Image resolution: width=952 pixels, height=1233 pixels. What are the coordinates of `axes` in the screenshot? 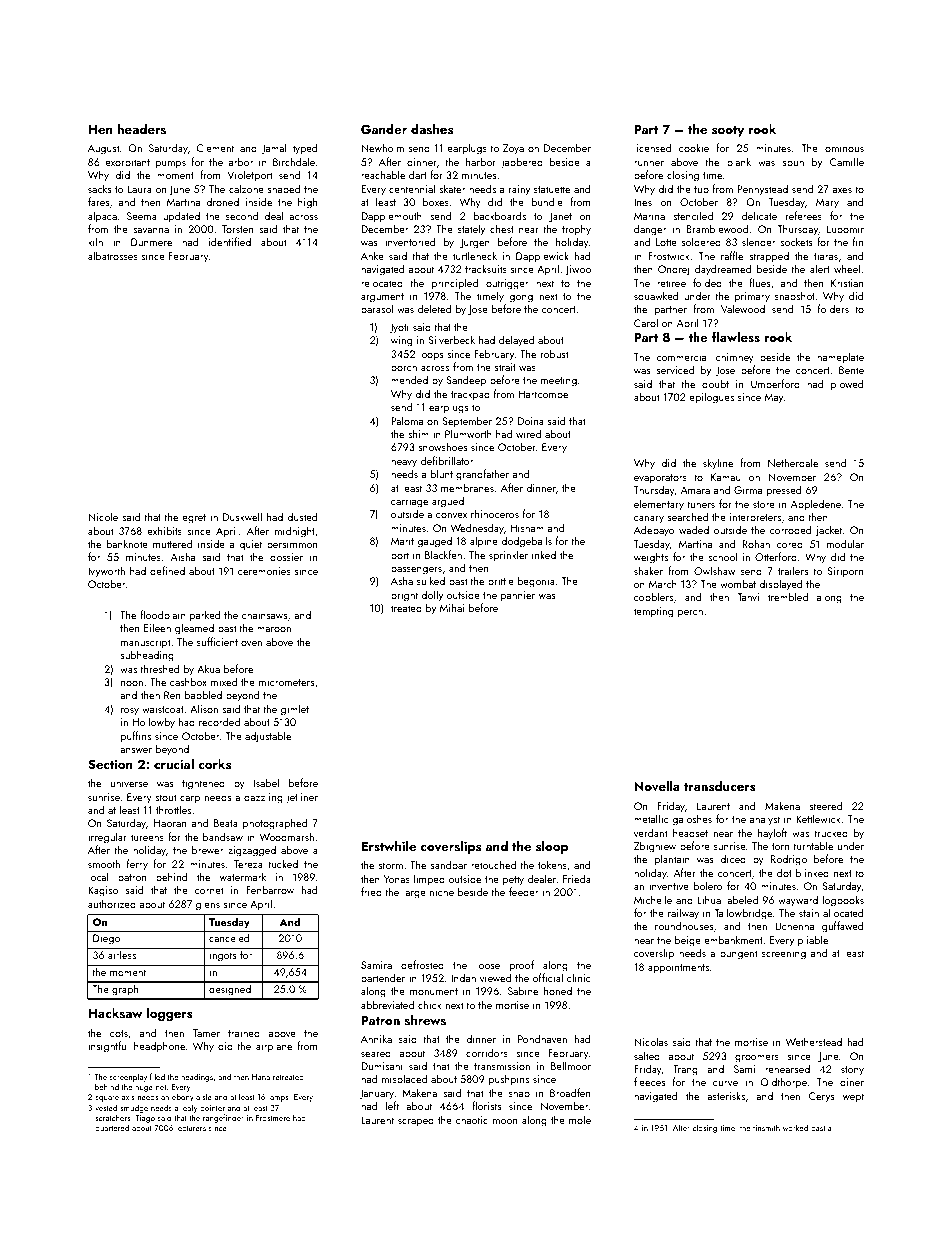 It's located at (842, 190).
